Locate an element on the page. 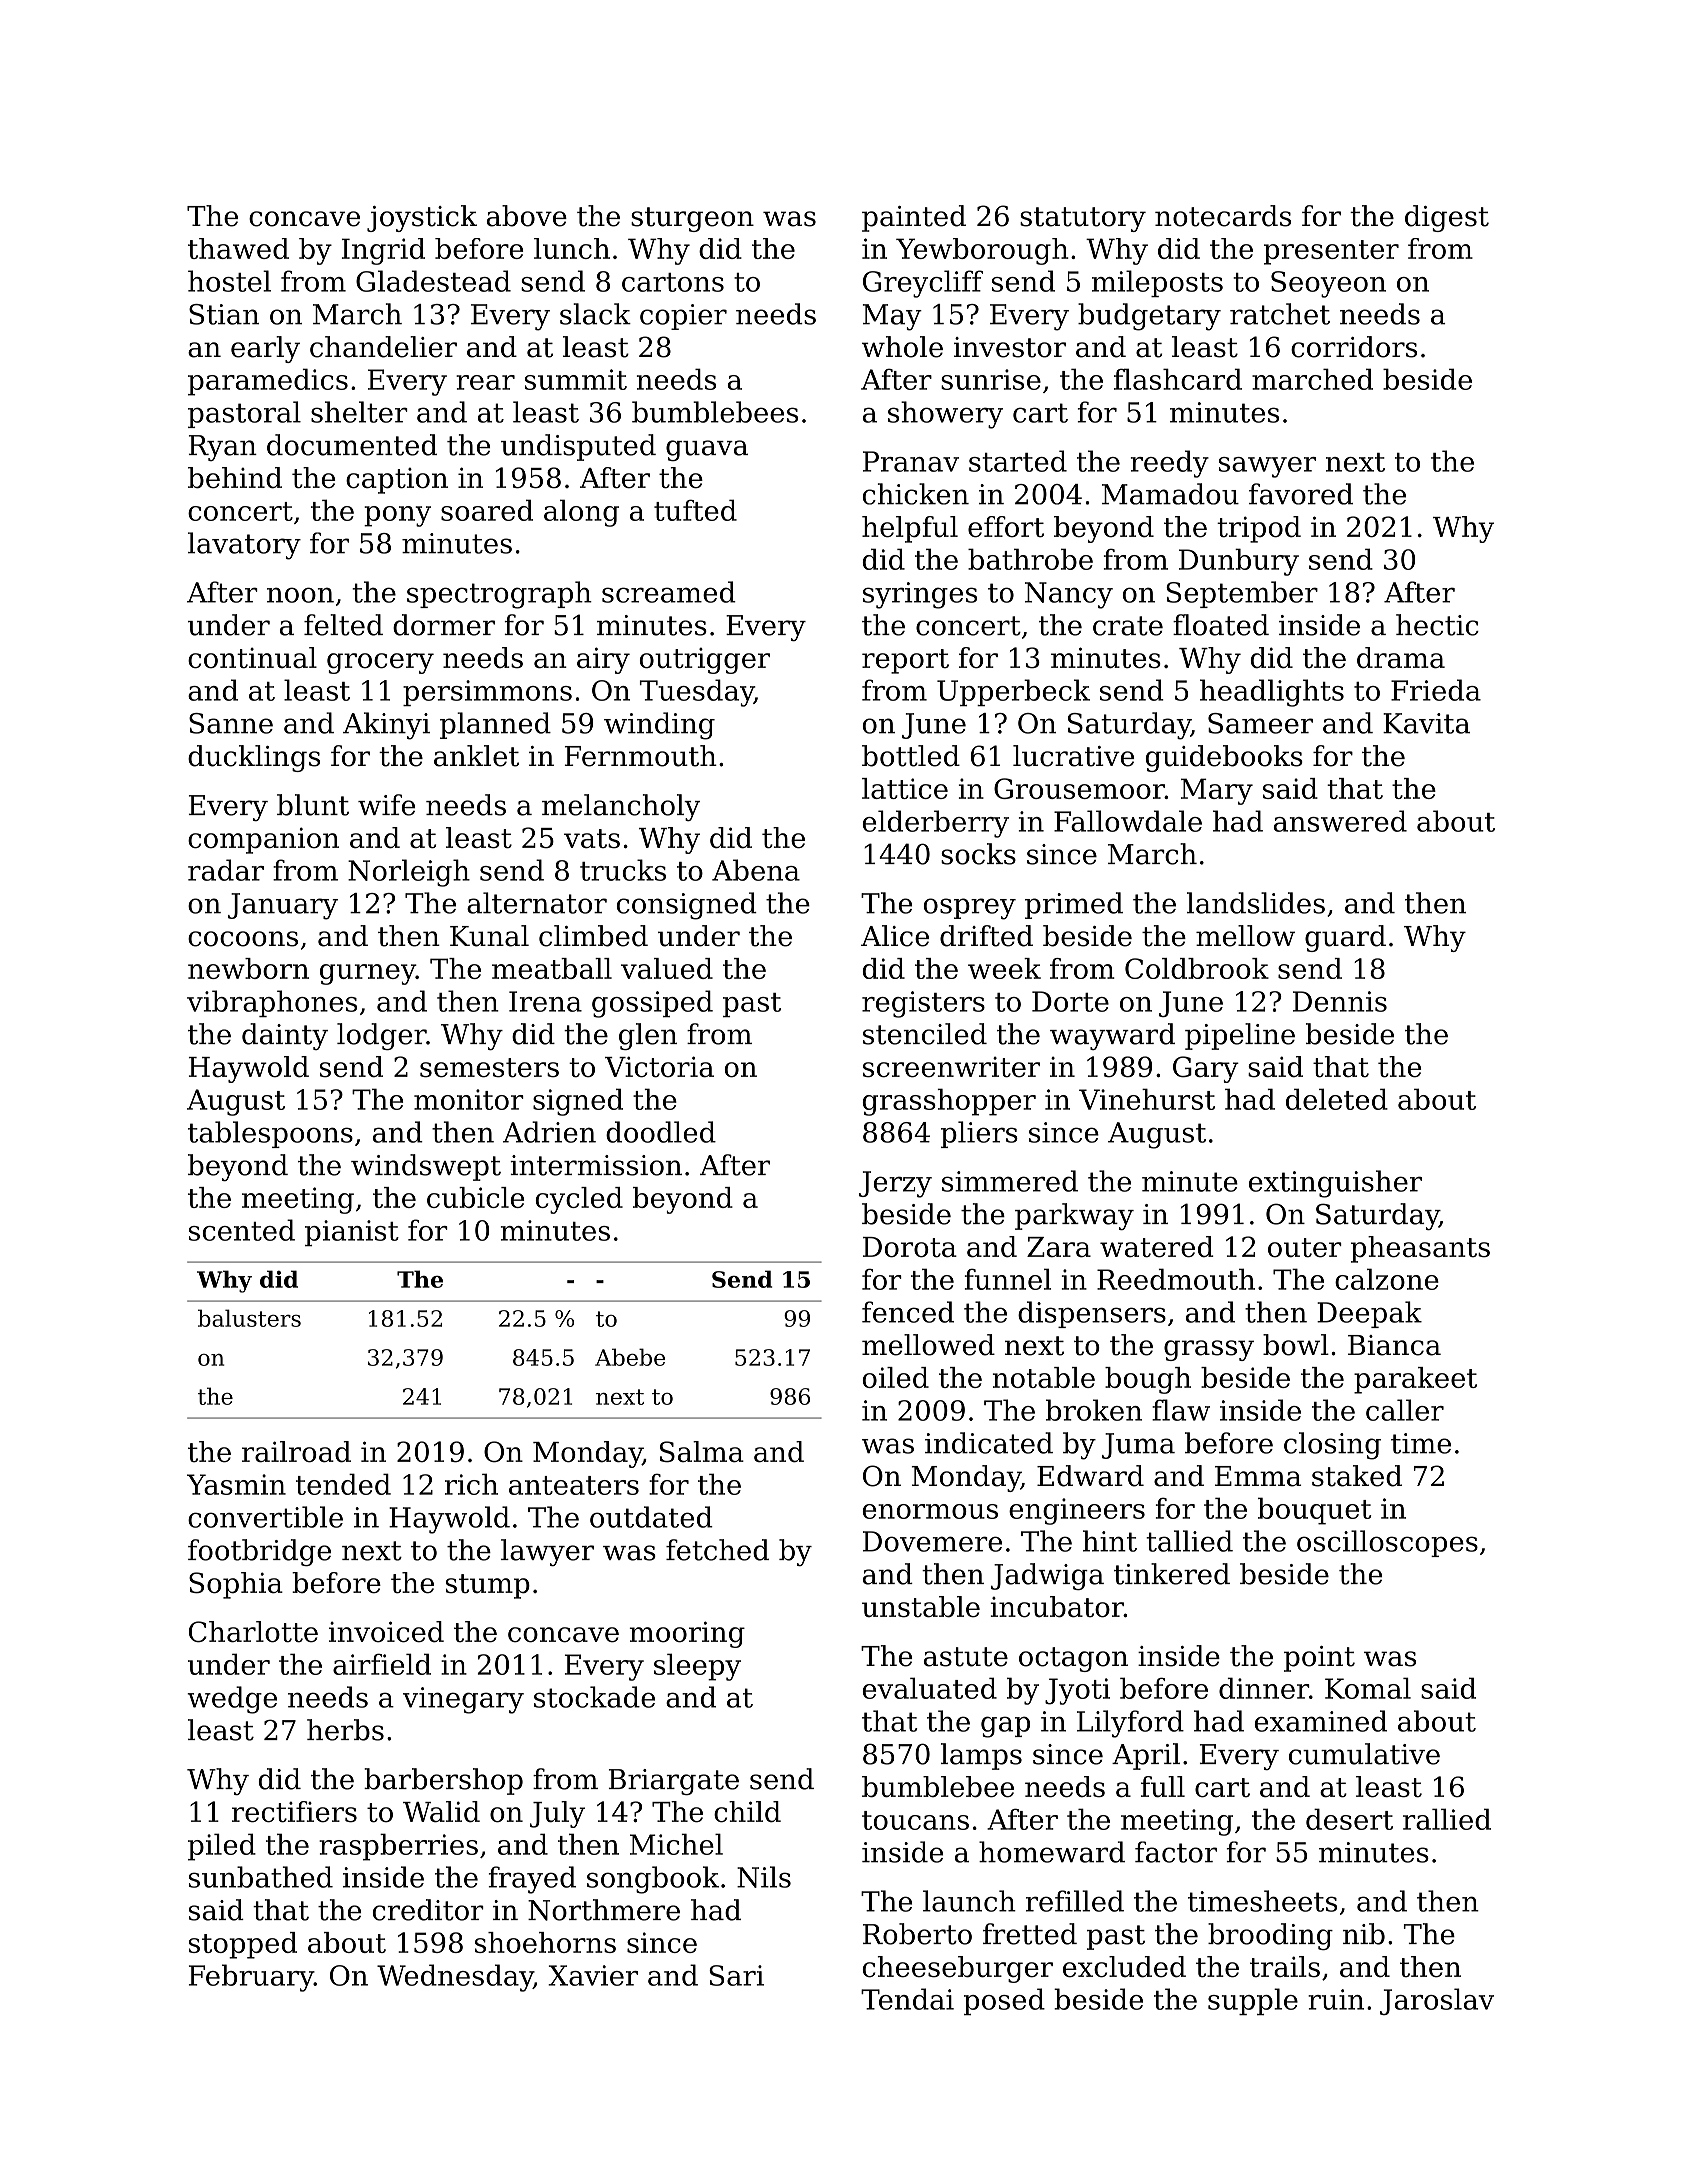  sturgeon is located at coordinates (692, 219).
